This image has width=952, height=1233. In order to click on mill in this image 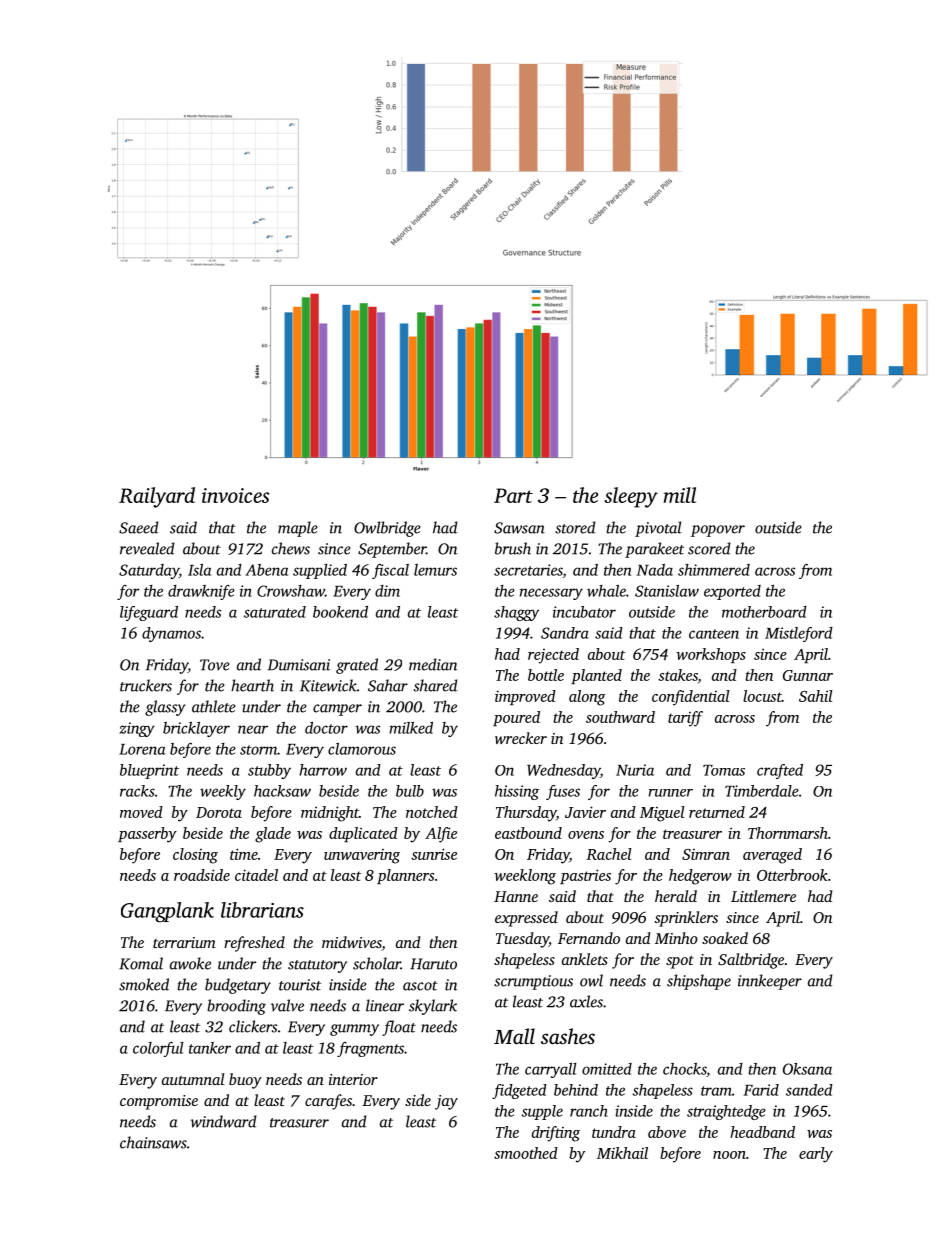, I will do `click(680, 495)`.
